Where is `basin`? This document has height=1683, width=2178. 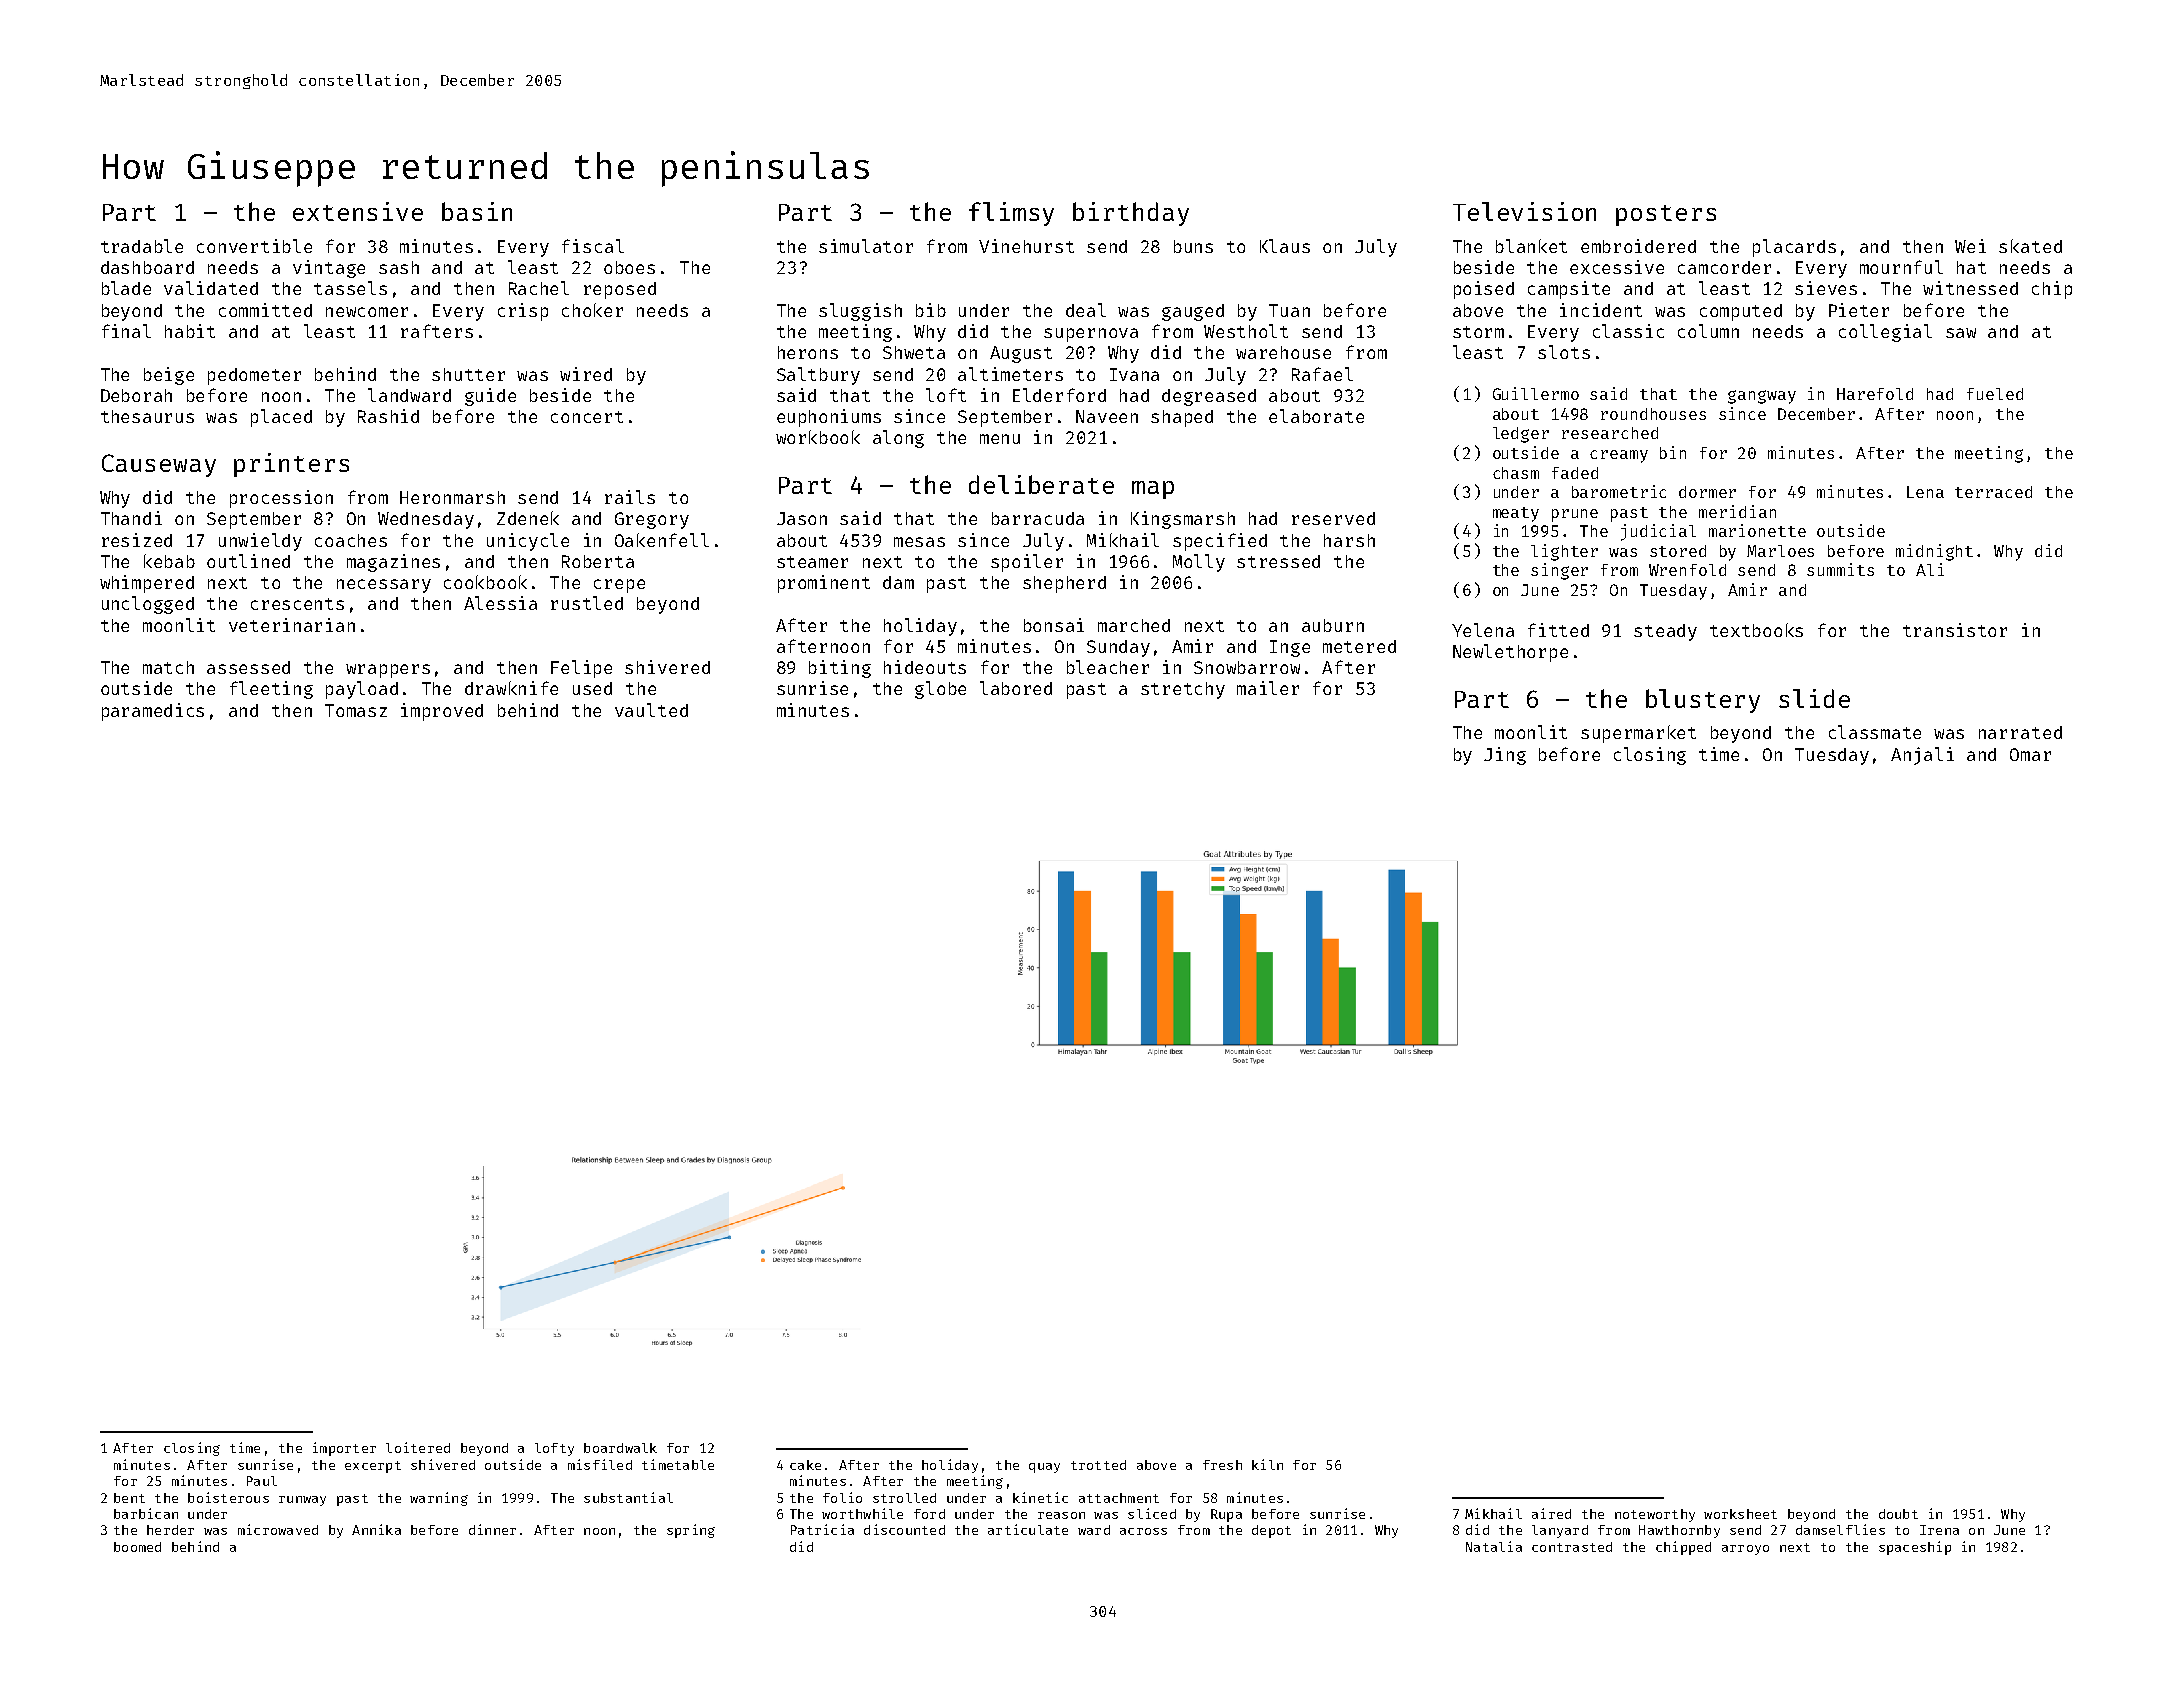
basin is located at coordinates (477, 211).
